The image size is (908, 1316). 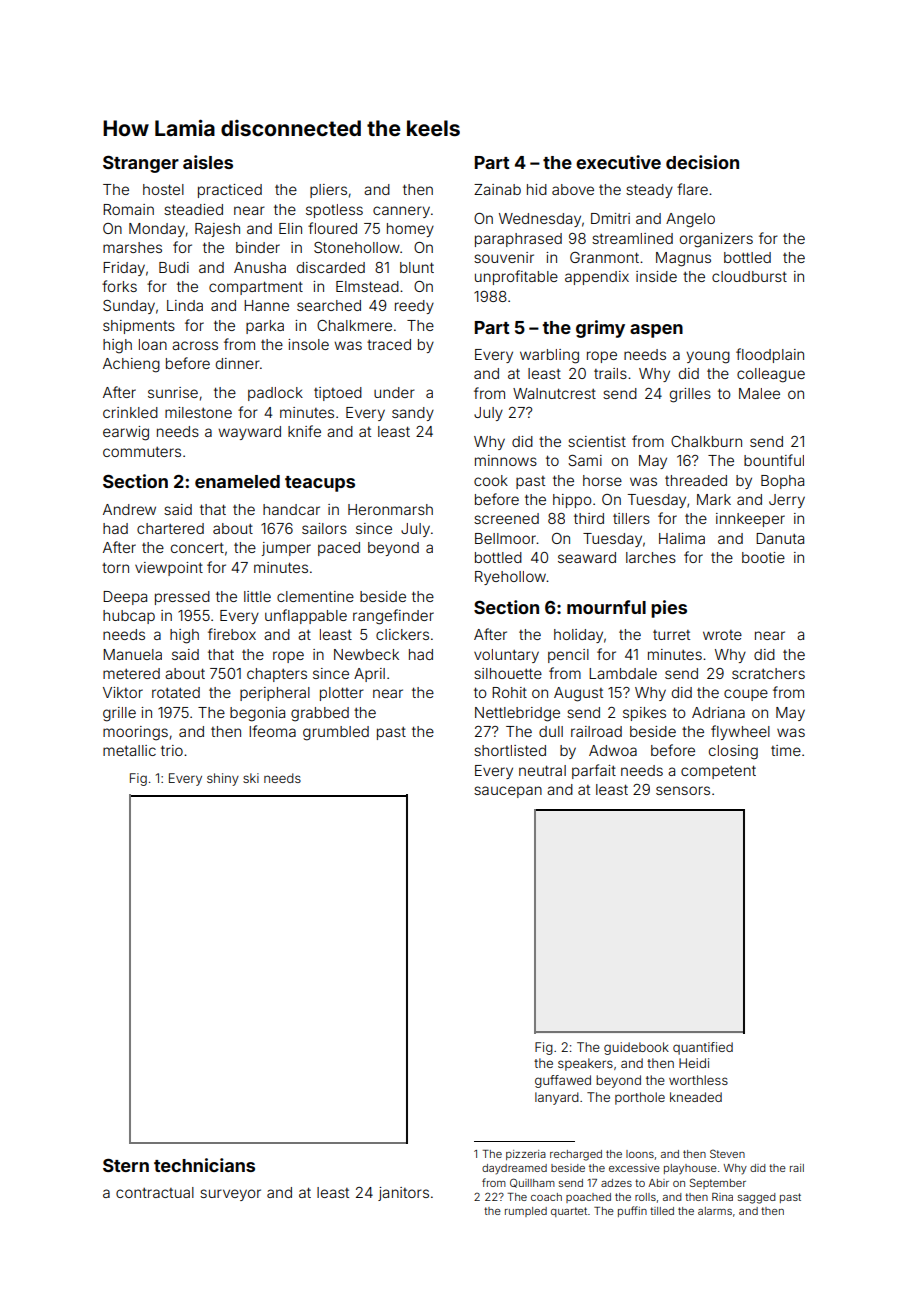 What do you see at coordinates (369, 675) in the screenshot?
I see `April` at bounding box center [369, 675].
